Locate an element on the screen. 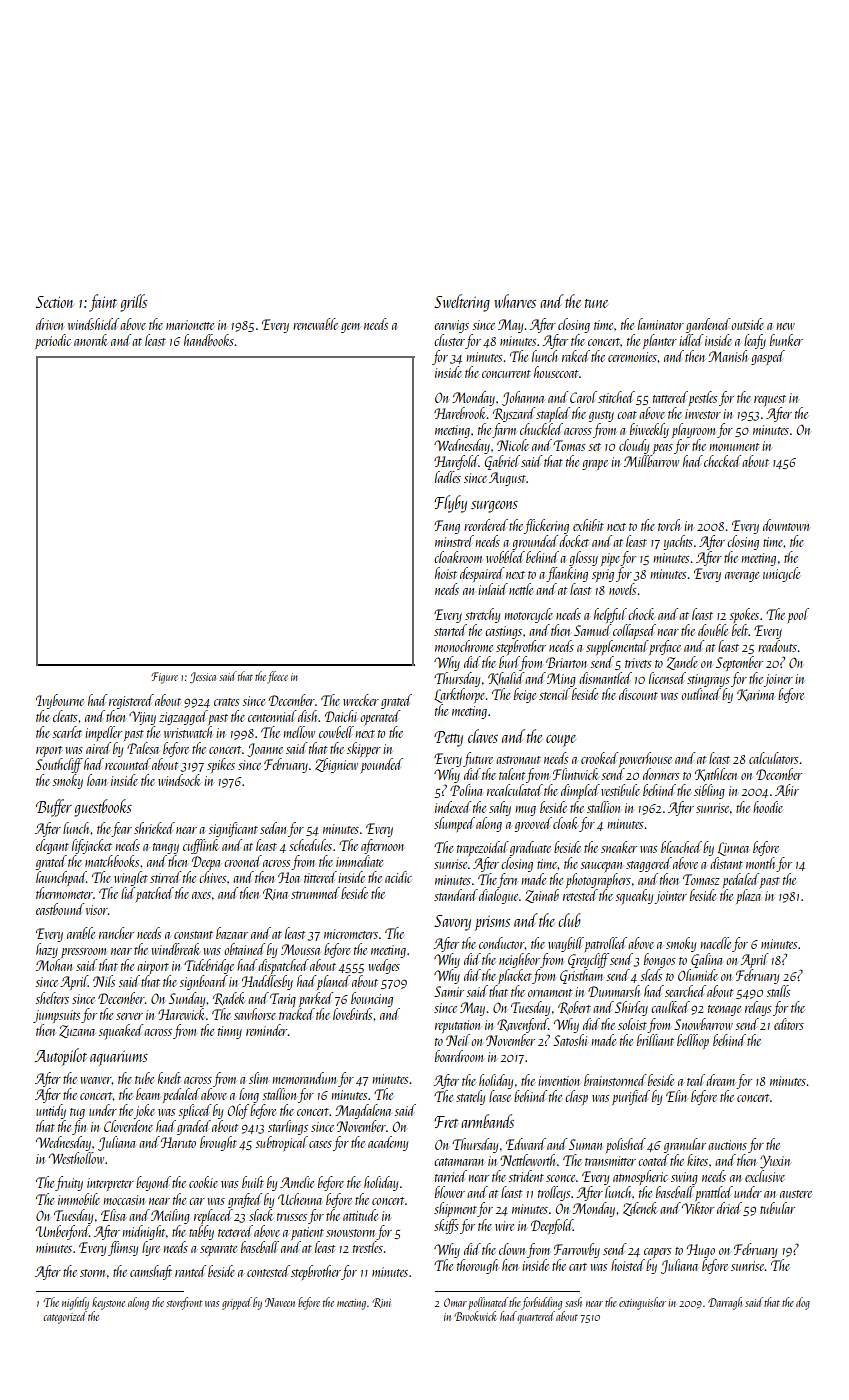  Autopilot is located at coordinates (61, 1057).
